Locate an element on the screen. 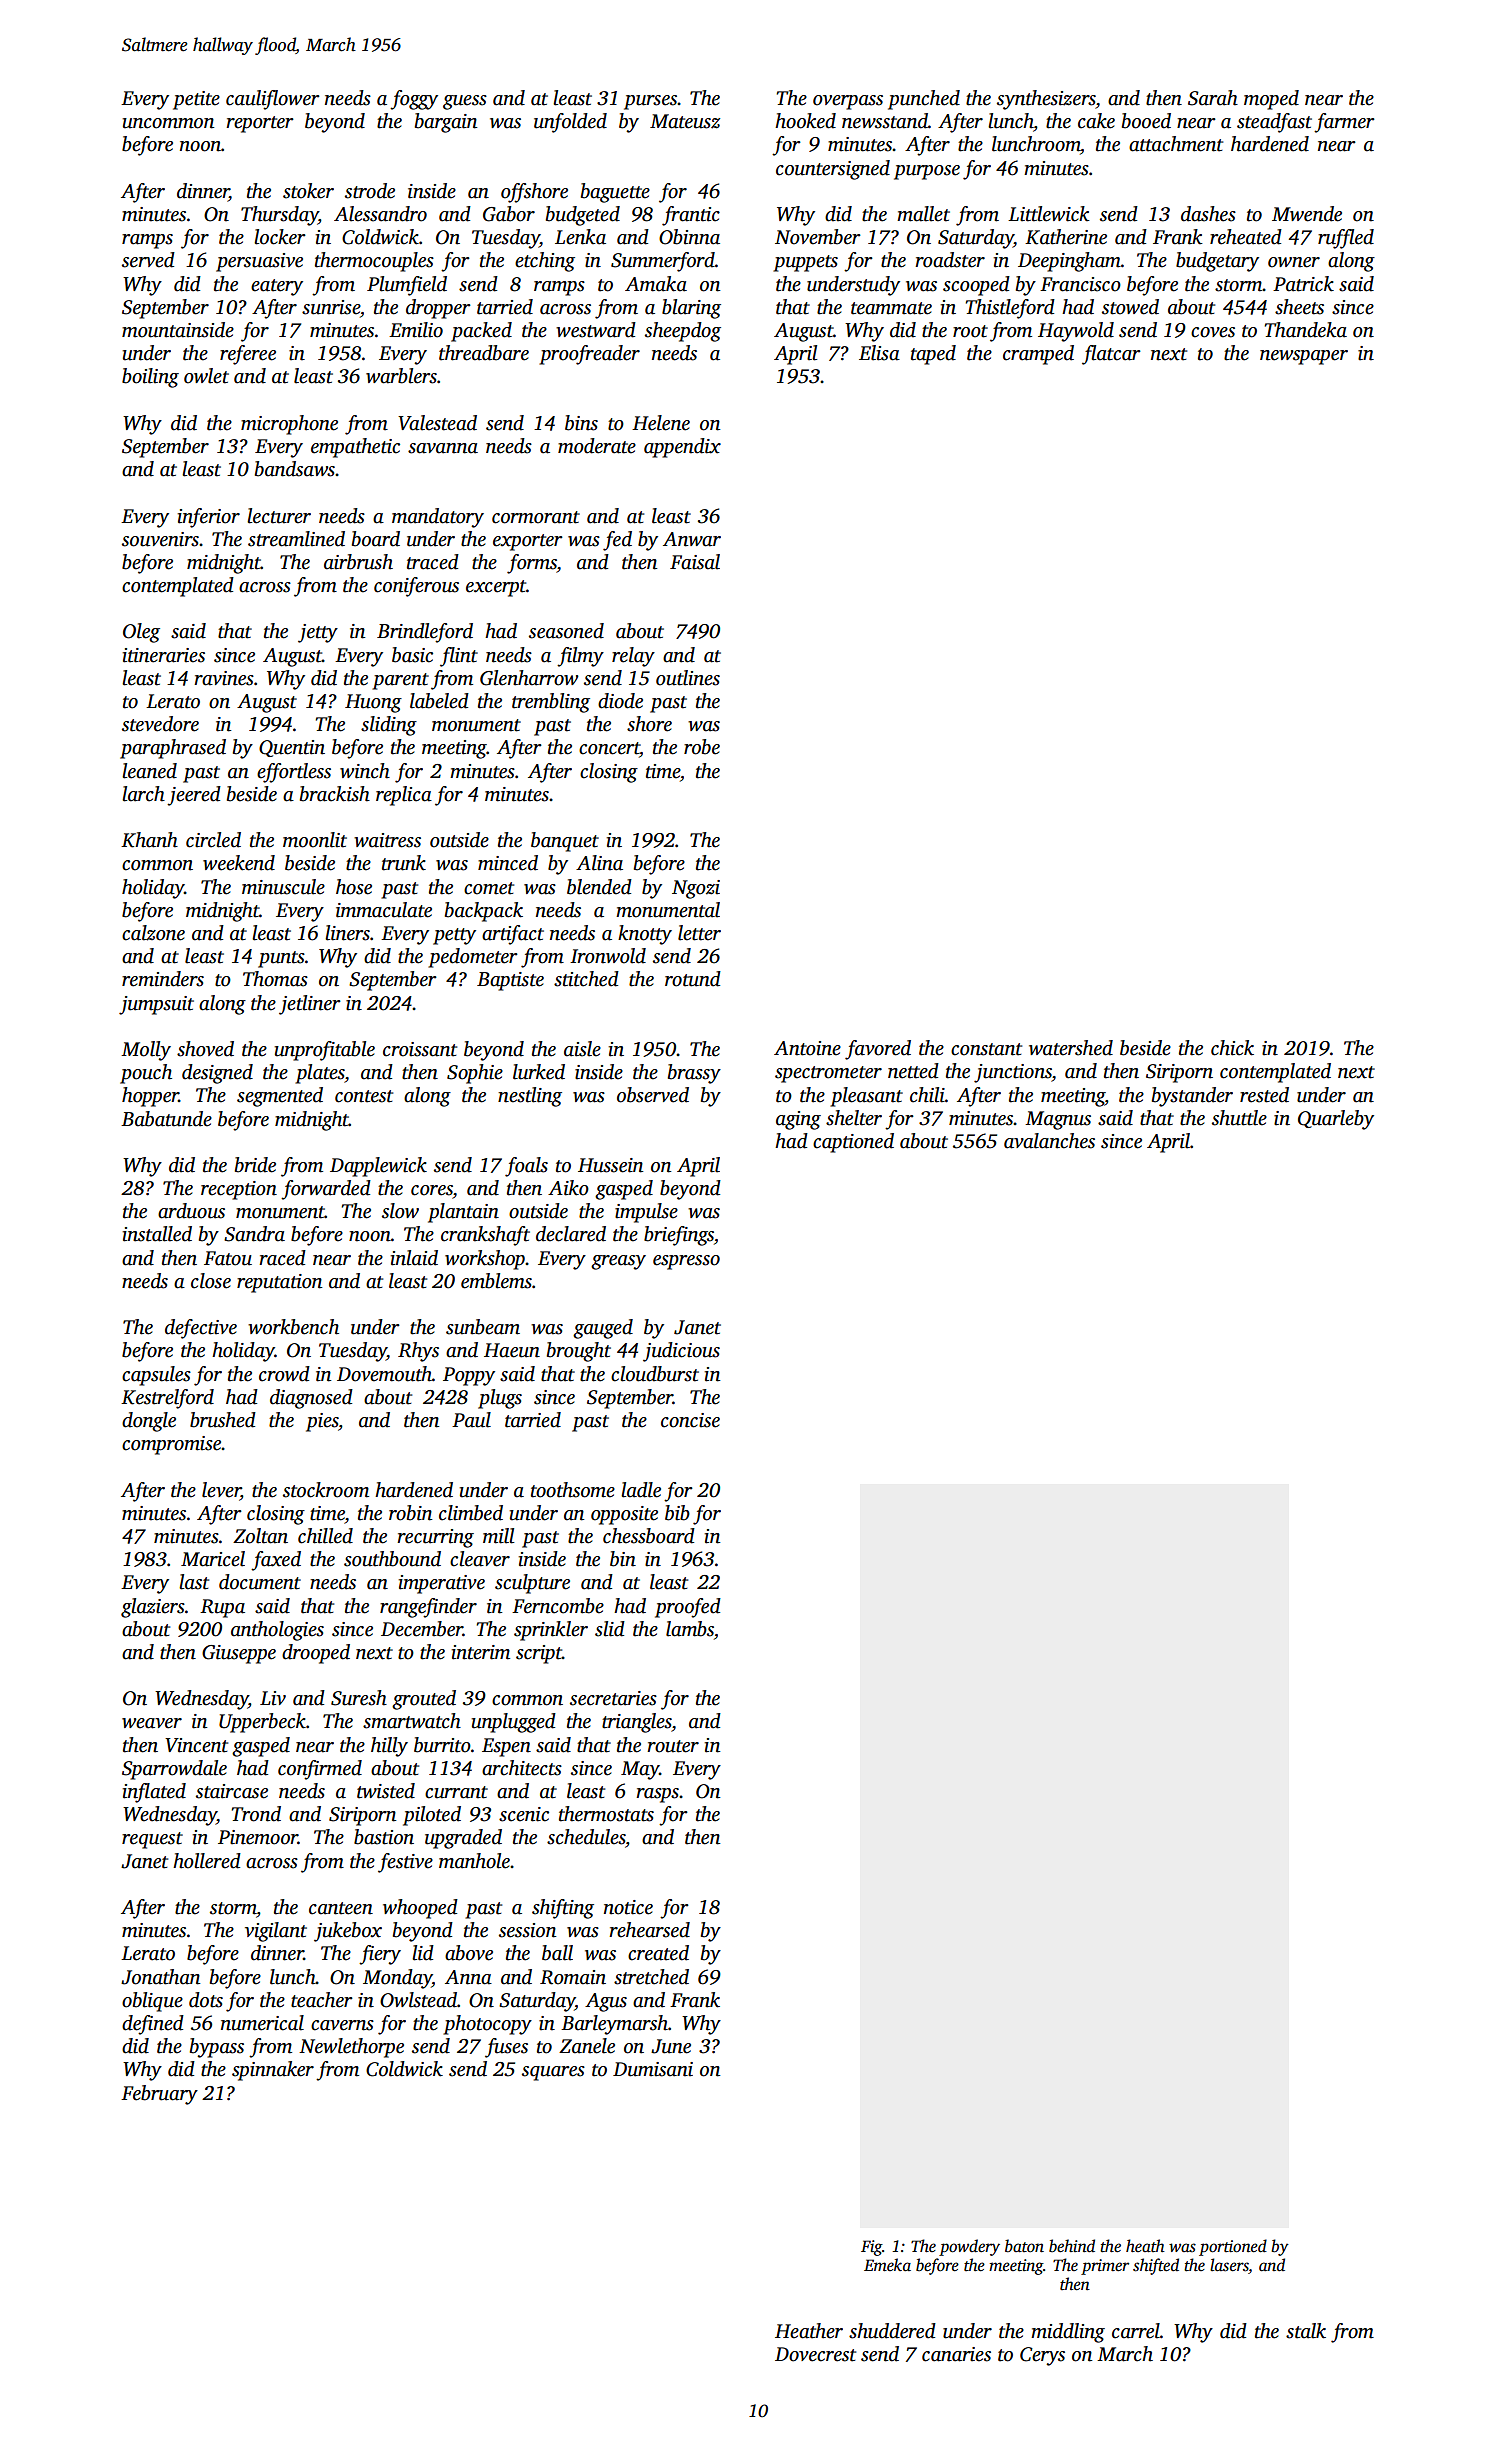 The image size is (1496, 2464). Ngozi is located at coordinates (696, 889).
